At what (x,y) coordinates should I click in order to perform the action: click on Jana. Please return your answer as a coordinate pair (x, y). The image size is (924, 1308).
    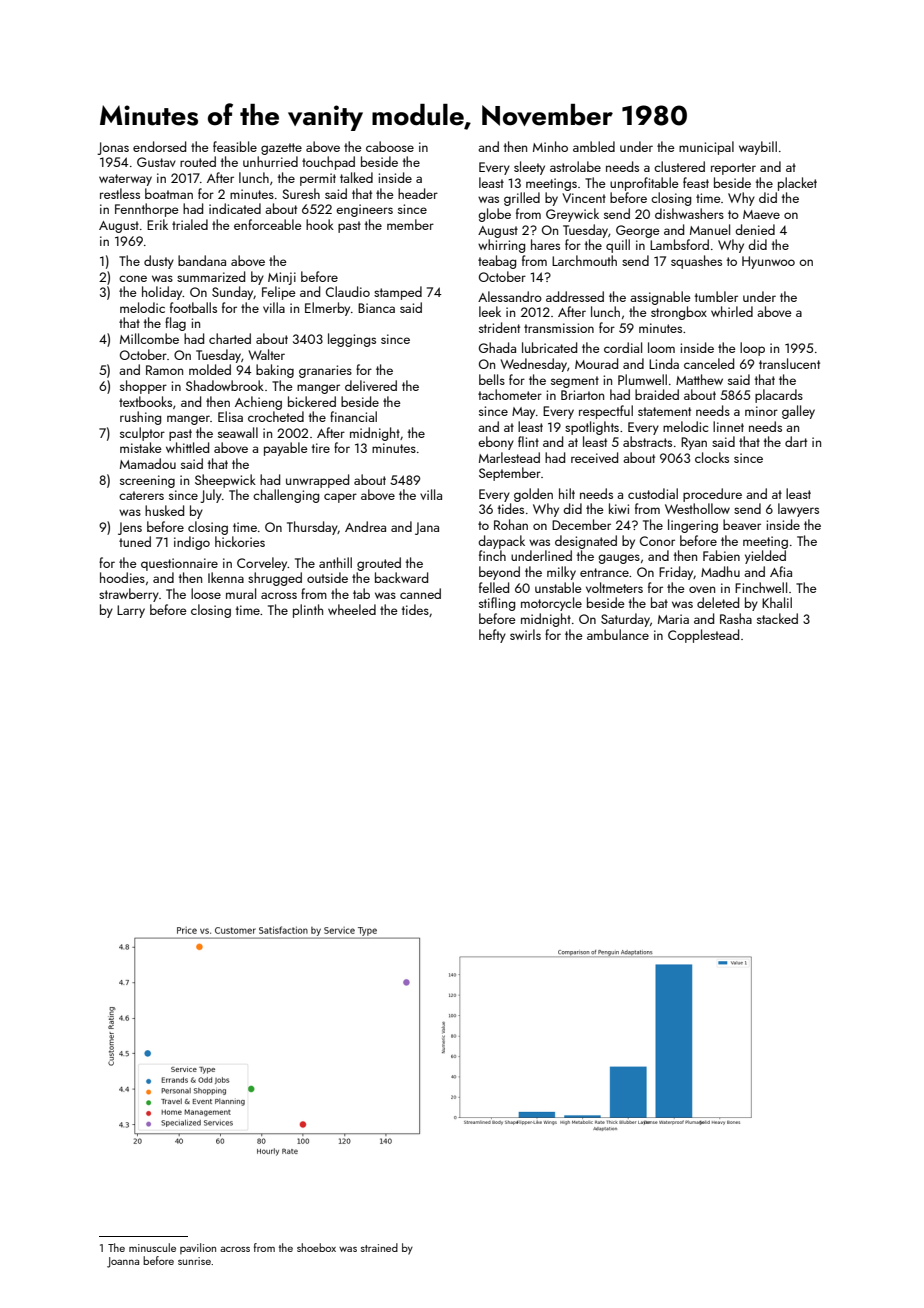
    Looking at the image, I should click on (427, 528).
